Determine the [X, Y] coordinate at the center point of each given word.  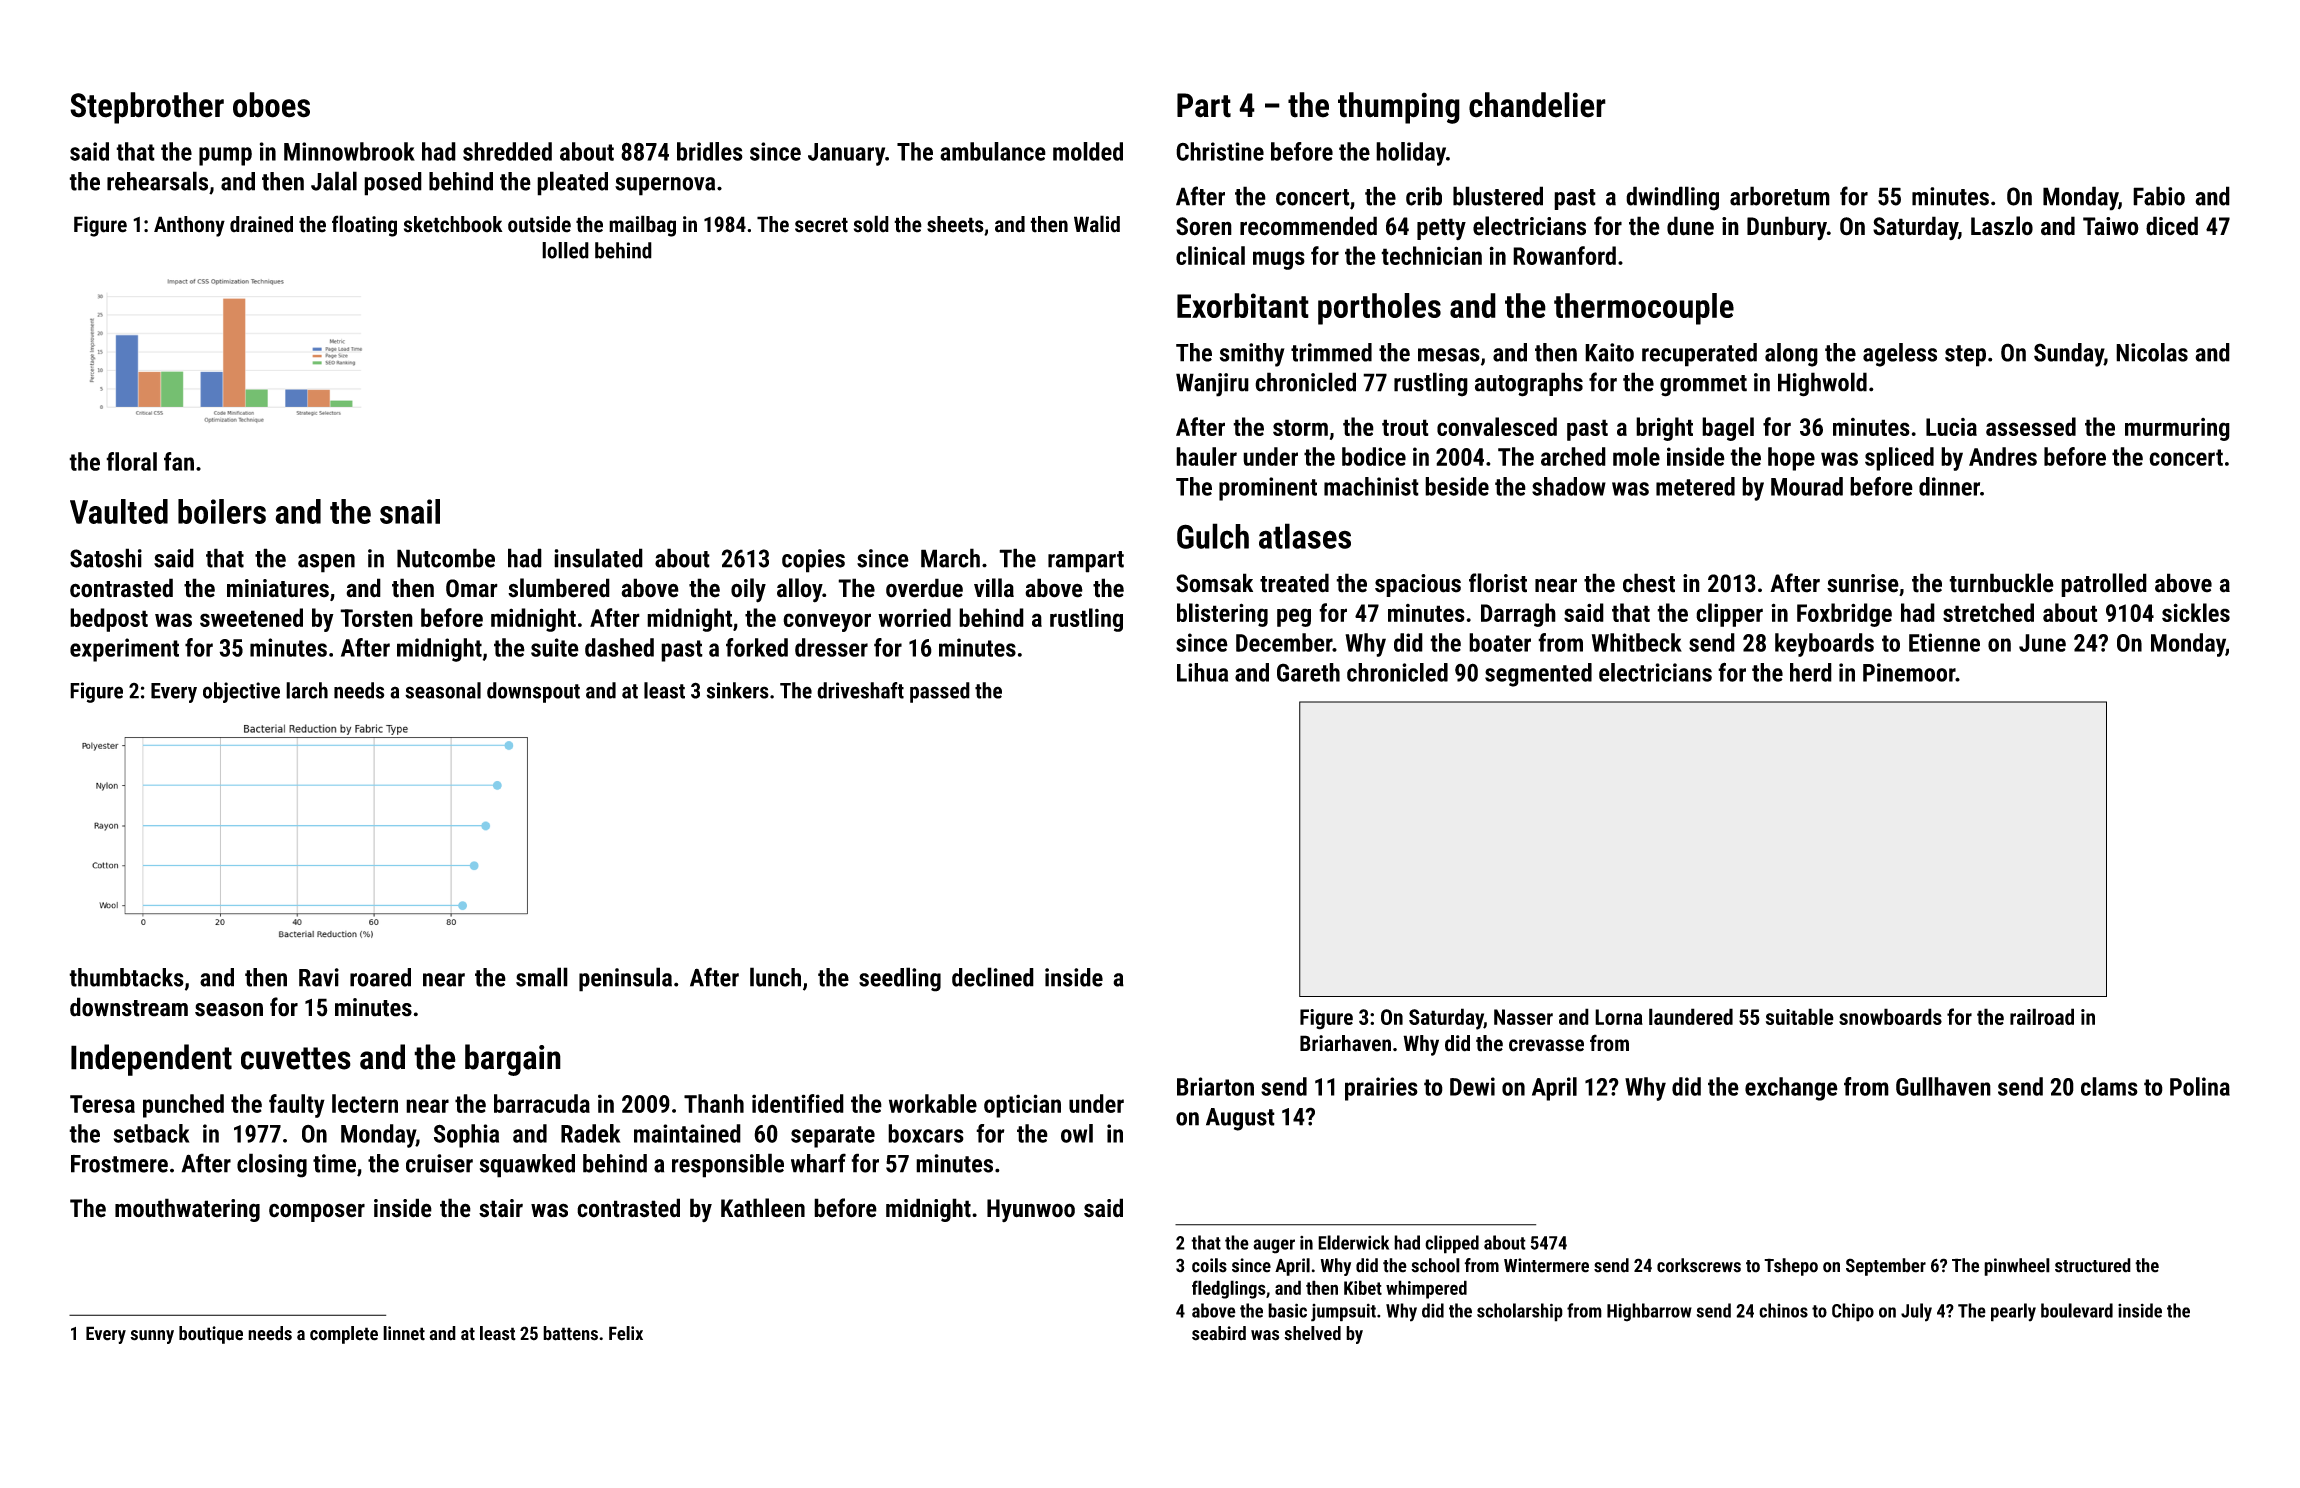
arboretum [1780, 196]
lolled [565, 250]
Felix [626, 1333]
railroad [2042, 1016]
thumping [1399, 108]
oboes [271, 105]
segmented [1538, 675]
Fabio [2159, 196]
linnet [404, 1333]
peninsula [625, 979]
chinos [1783, 1310]
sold [871, 224]
